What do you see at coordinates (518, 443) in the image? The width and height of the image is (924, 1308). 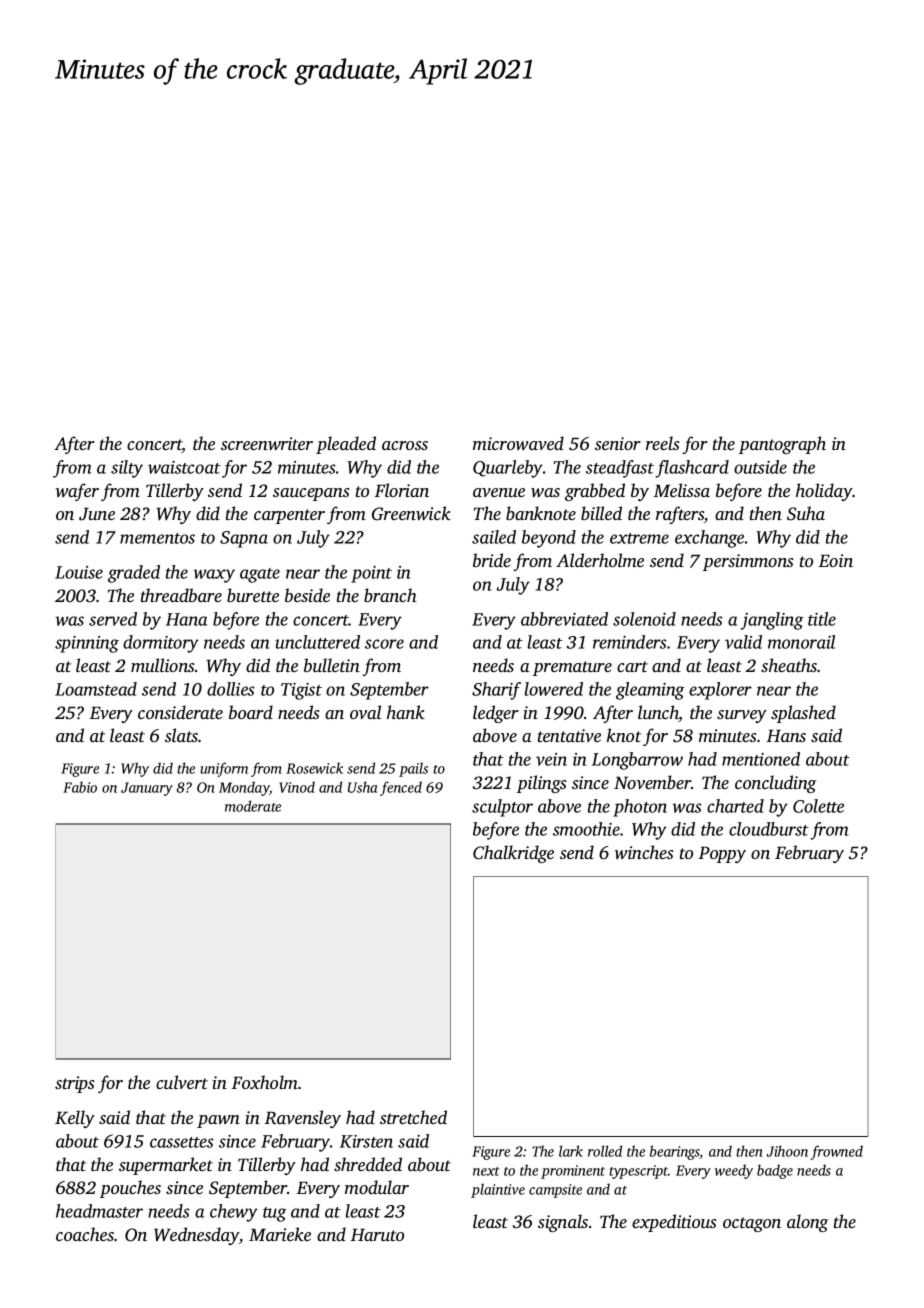 I see `microwaved` at bounding box center [518, 443].
